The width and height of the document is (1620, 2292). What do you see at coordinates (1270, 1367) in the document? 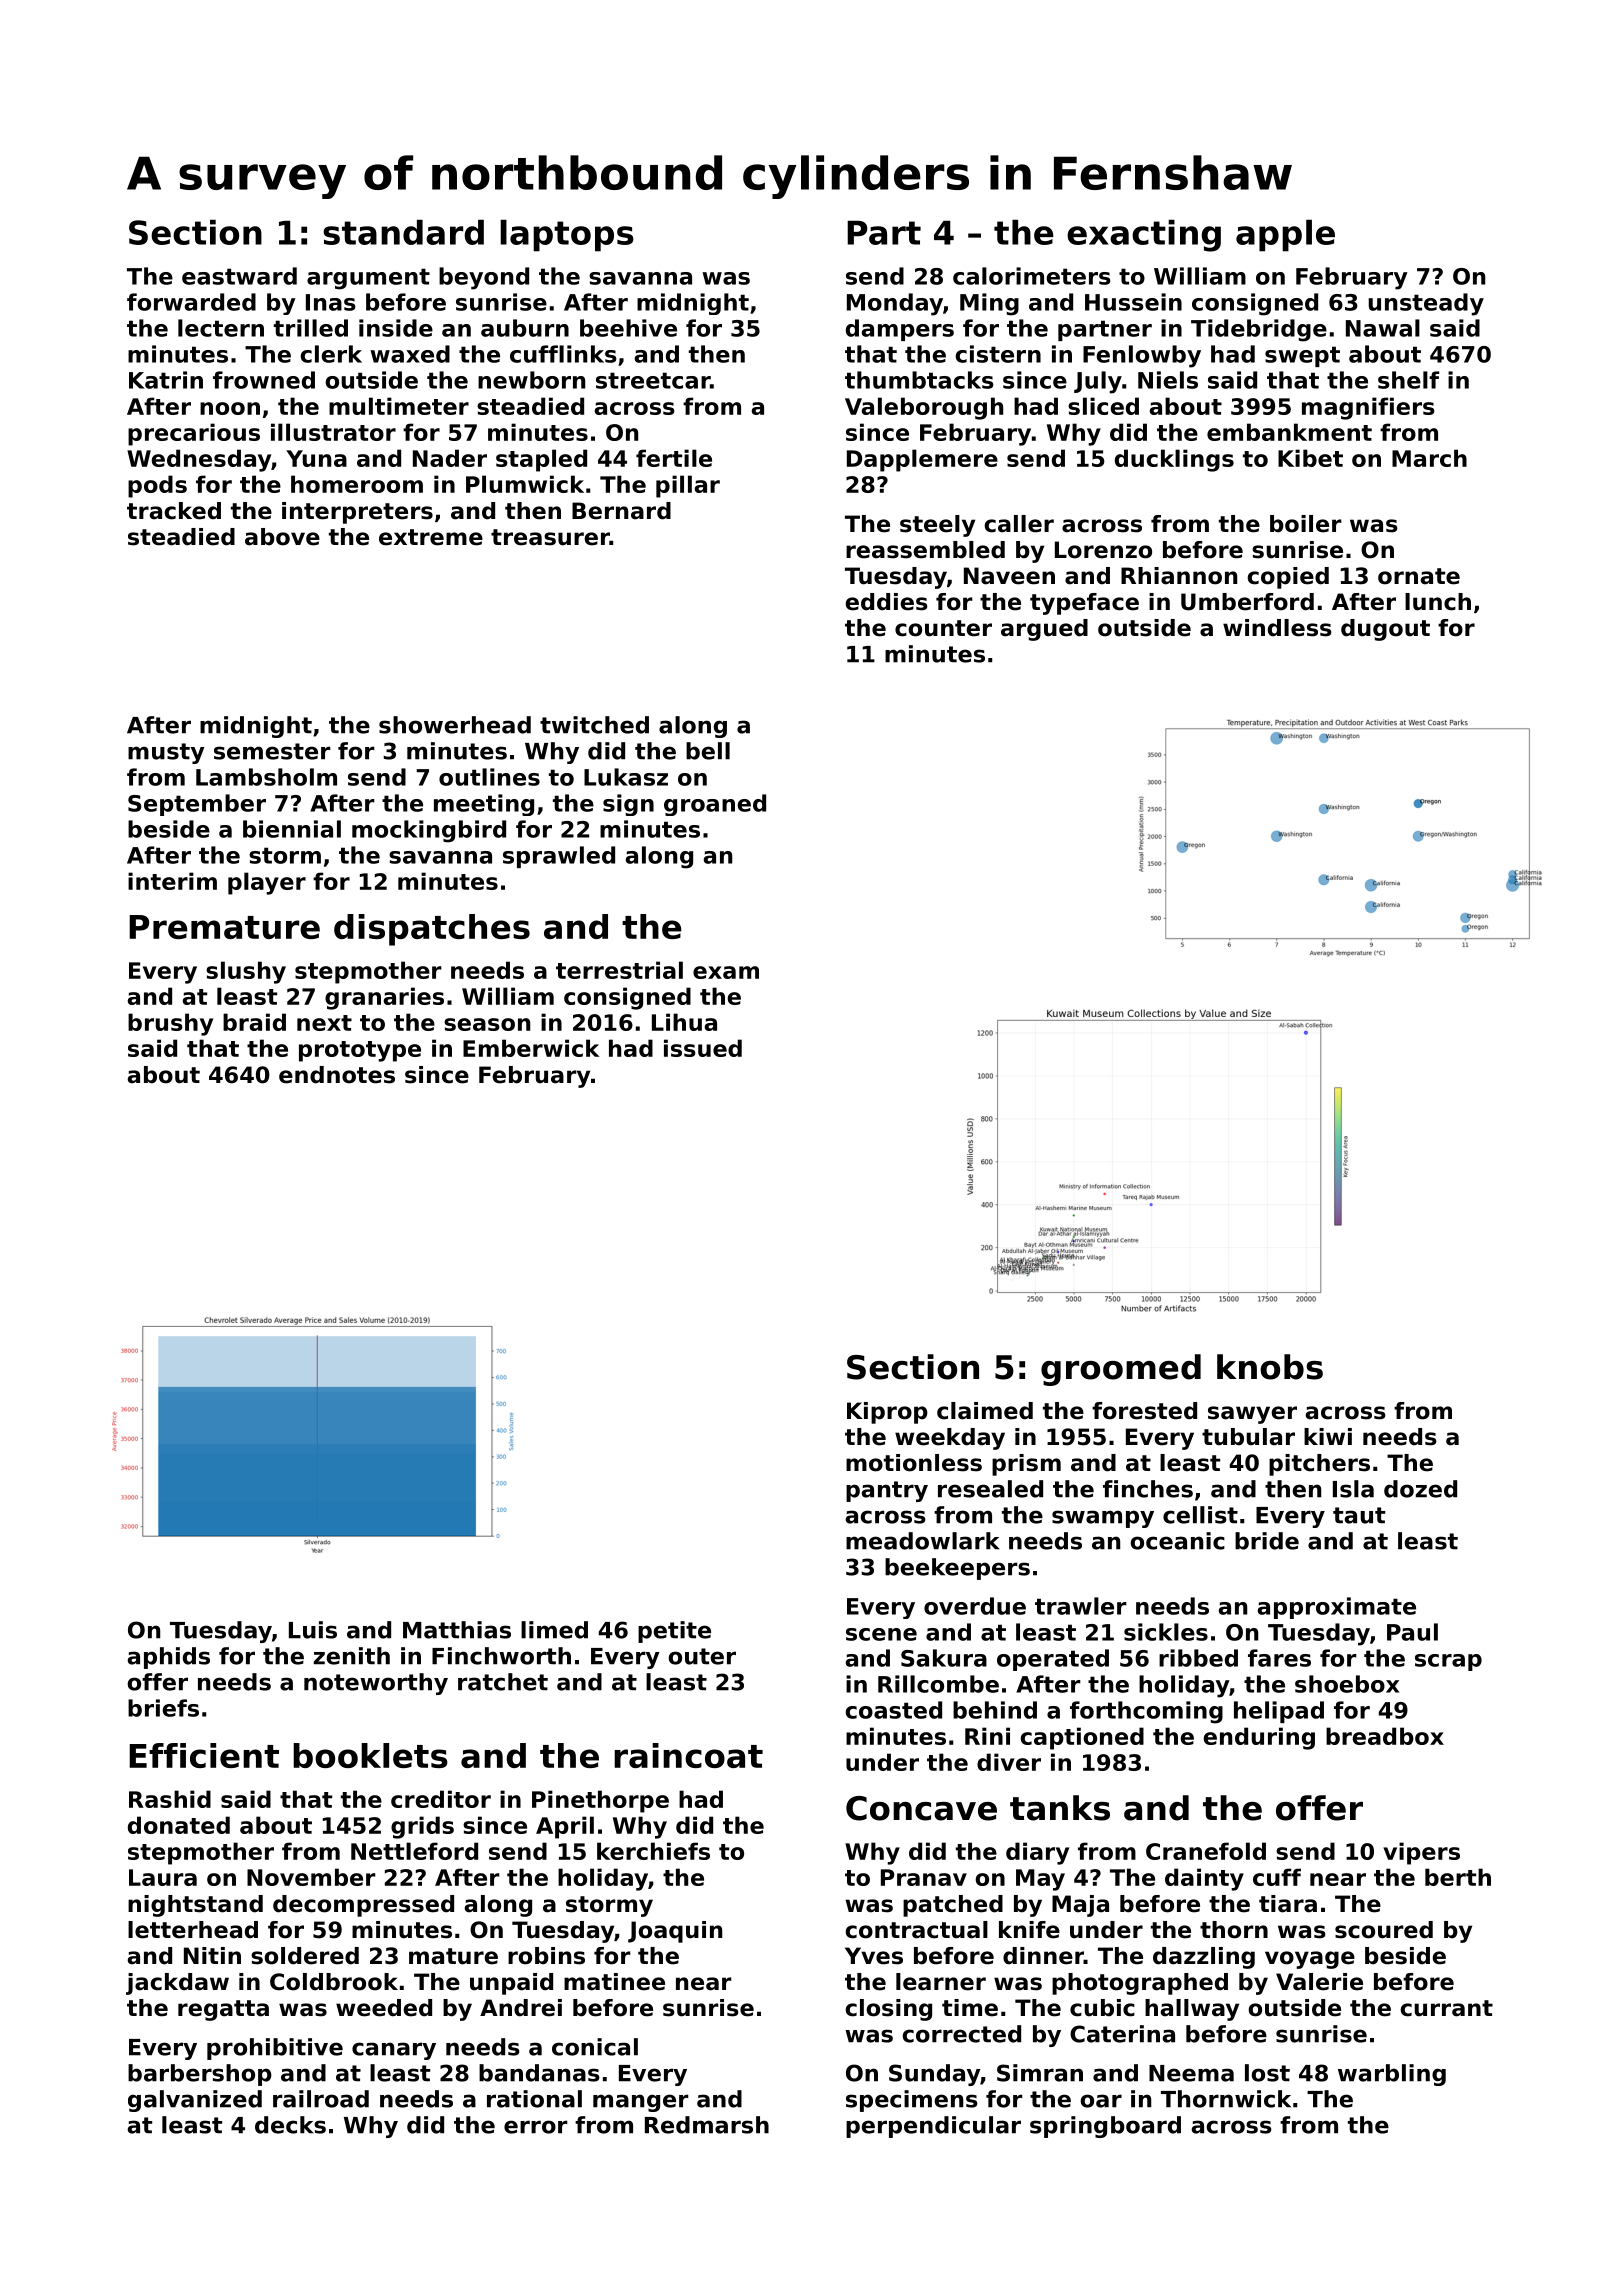
I see `knobs` at bounding box center [1270, 1367].
